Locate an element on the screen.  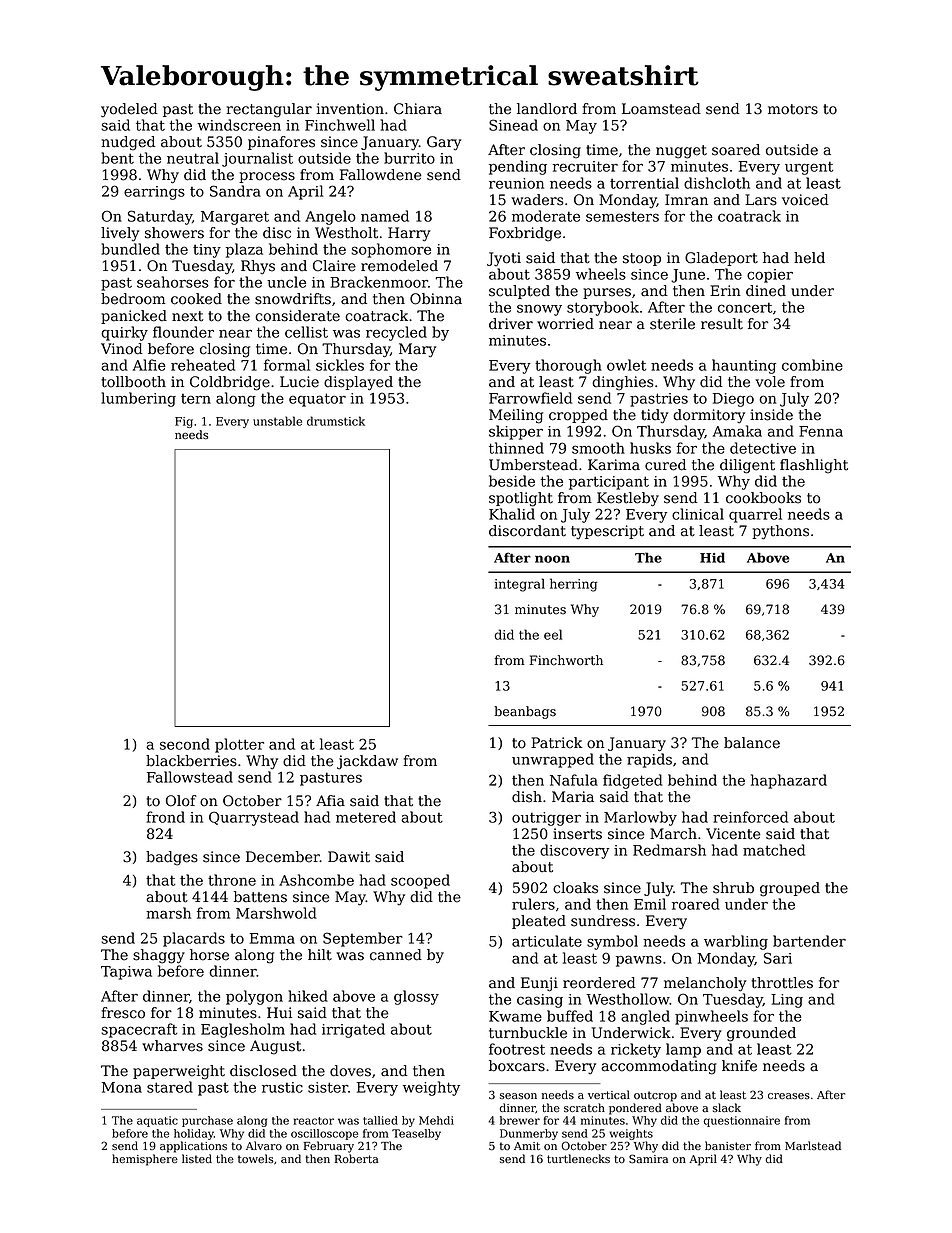
roared is located at coordinates (696, 904).
